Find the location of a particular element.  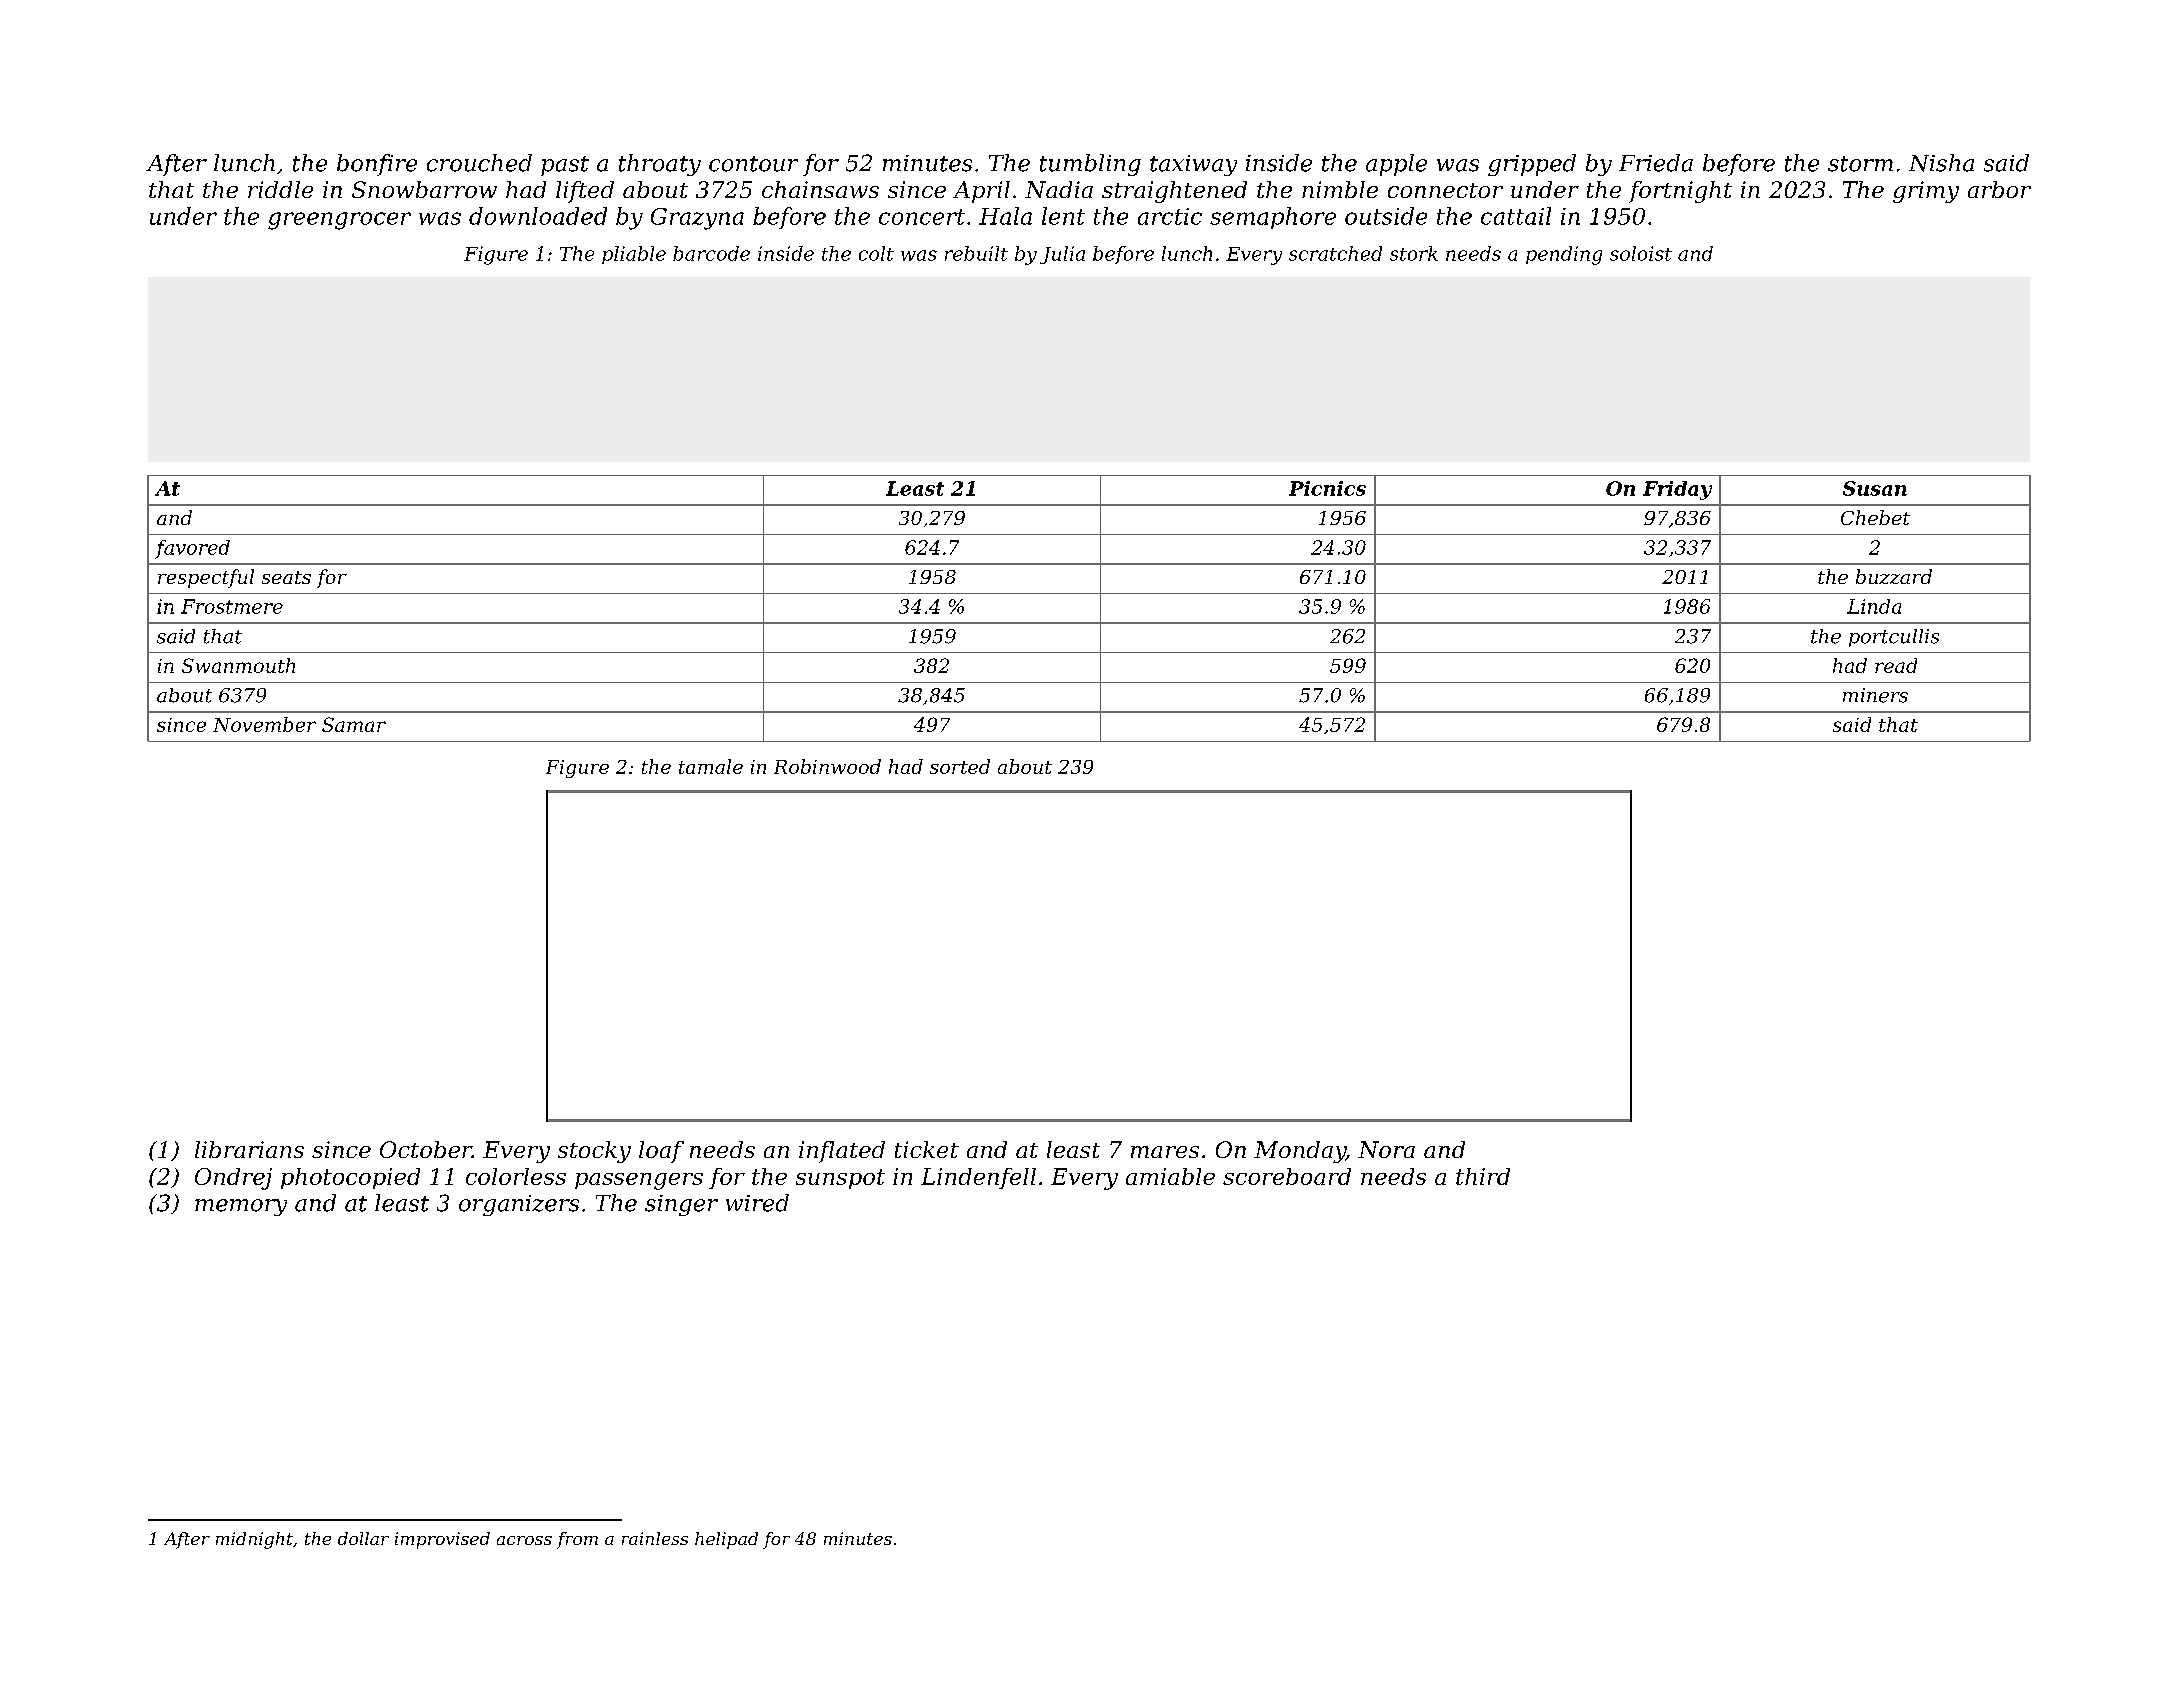

gripped is located at coordinates (1532, 165).
